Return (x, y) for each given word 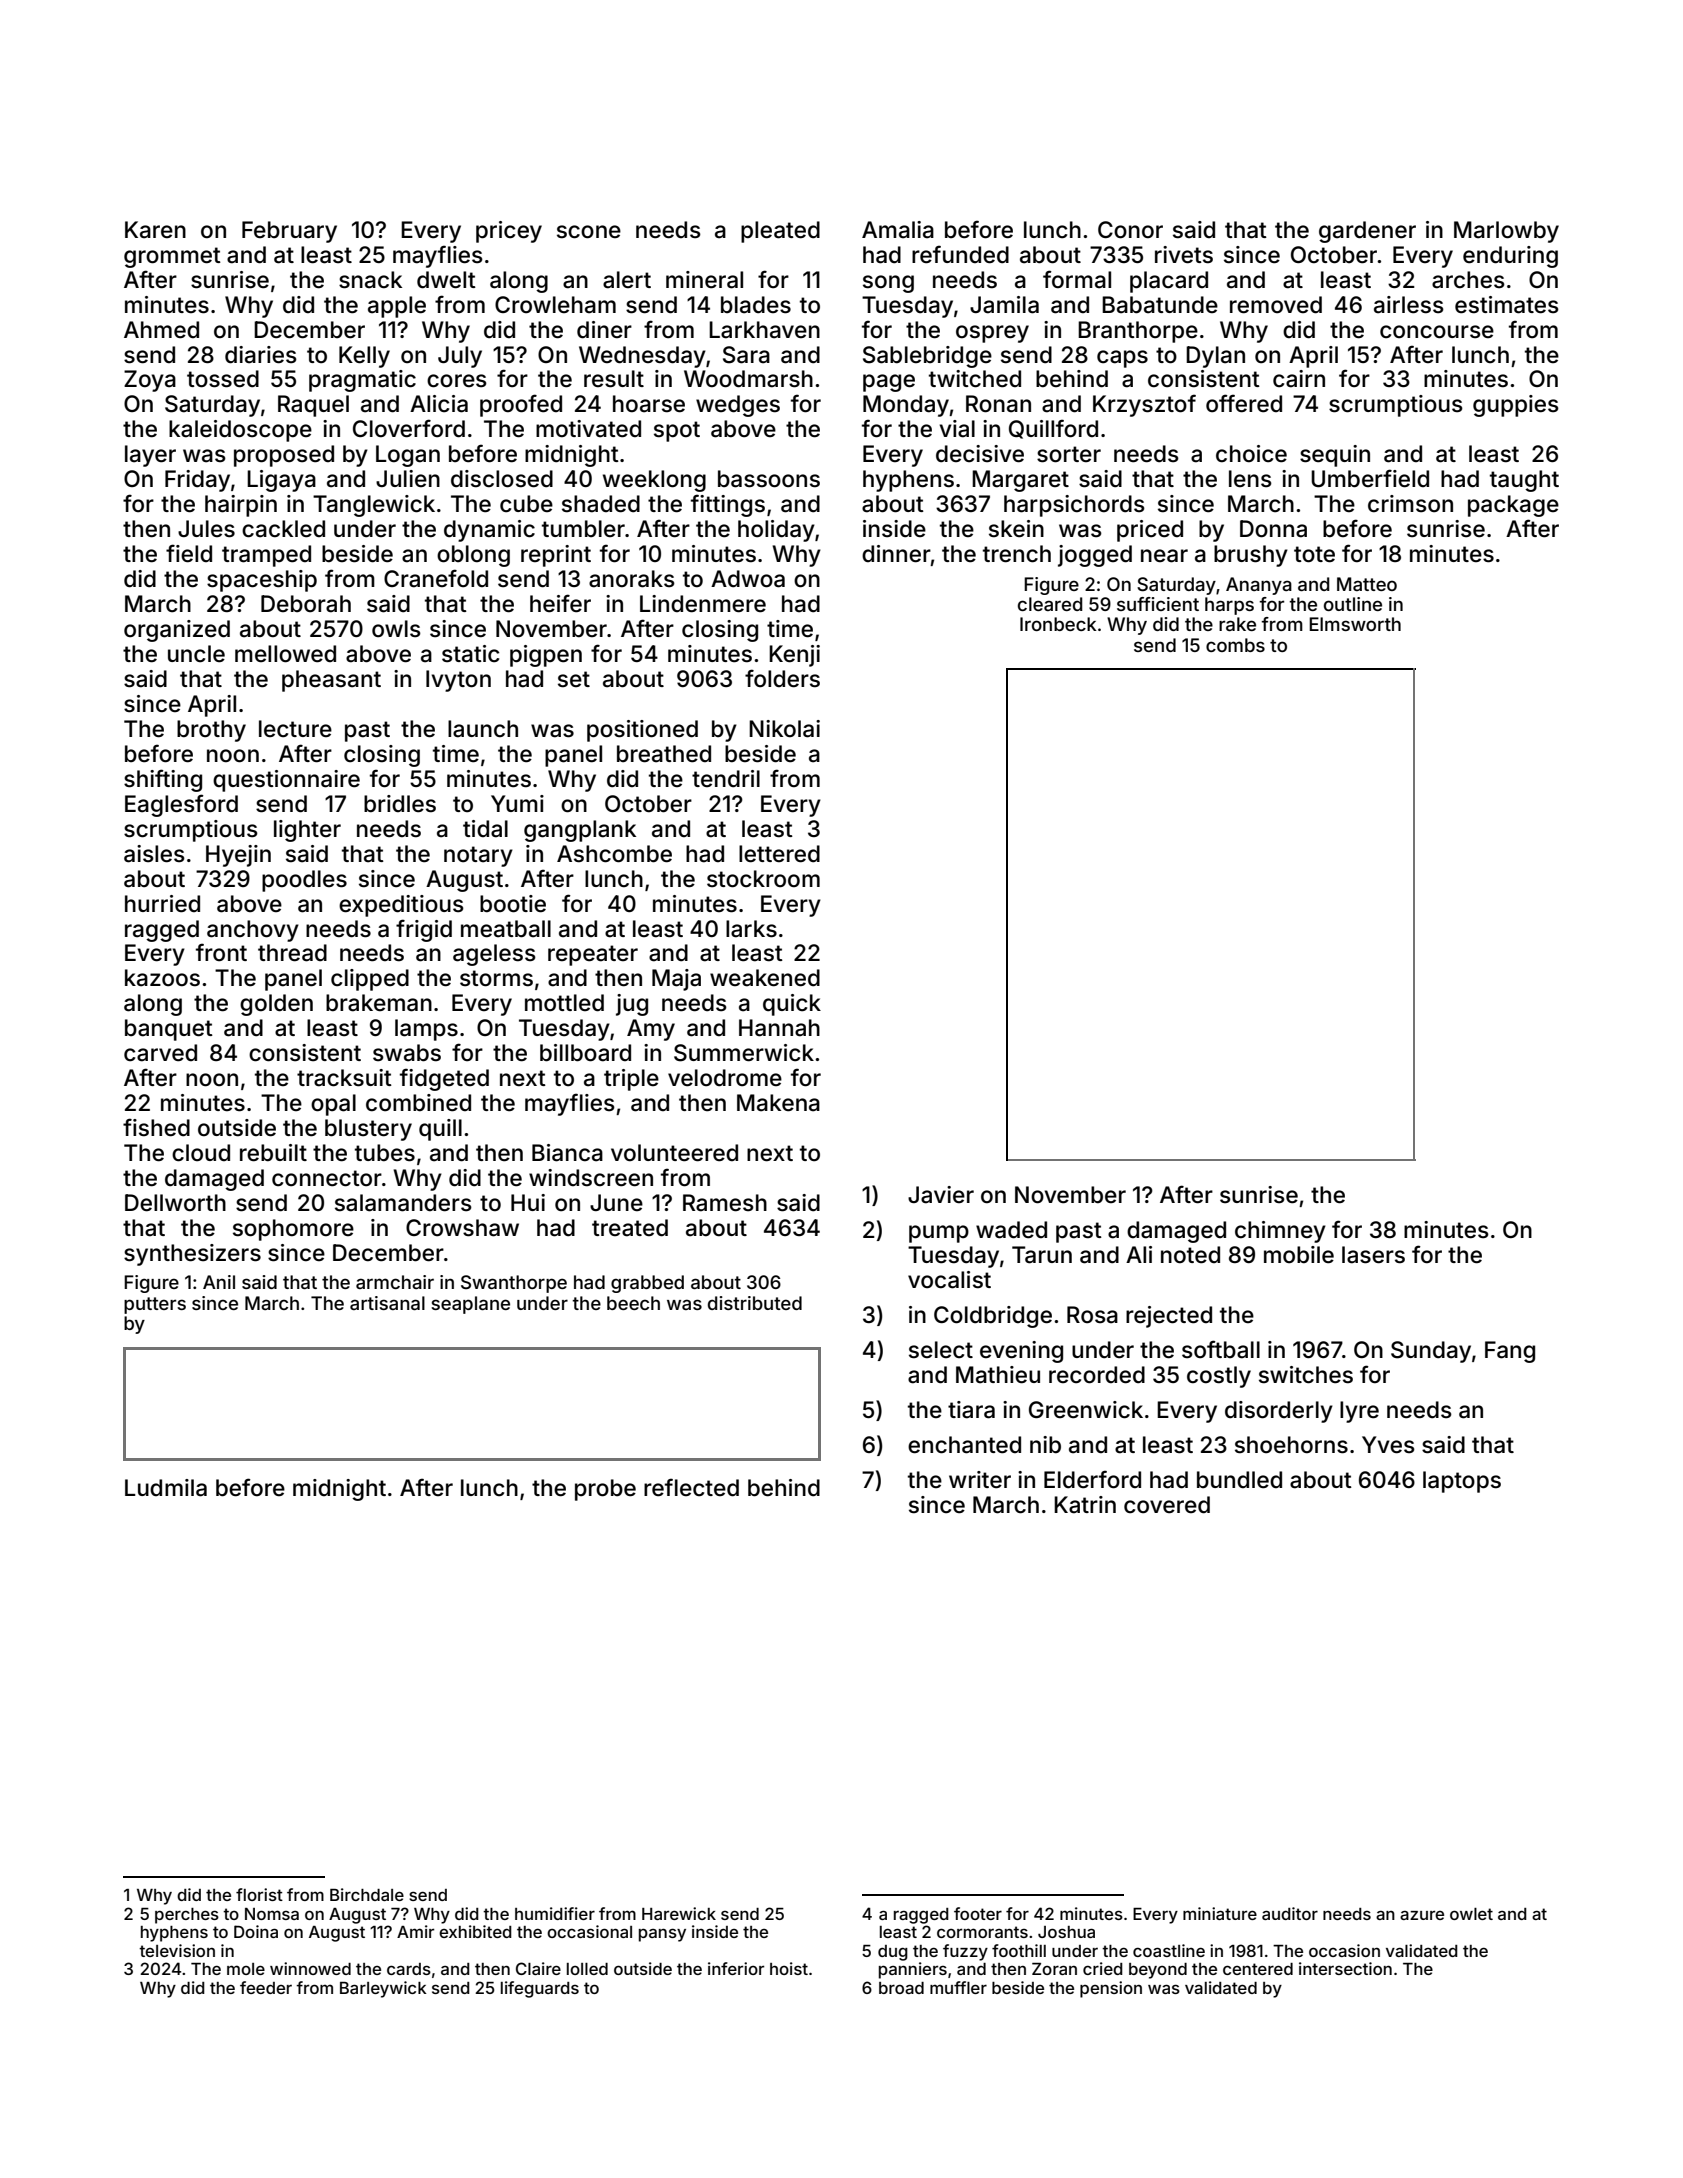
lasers (1373, 1255)
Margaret (1020, 481)
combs (1235, 645)
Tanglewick (374, 506)
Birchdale (367, 1894)
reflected (691, 1487)
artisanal (387, 1303)
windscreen (591, 1178)
